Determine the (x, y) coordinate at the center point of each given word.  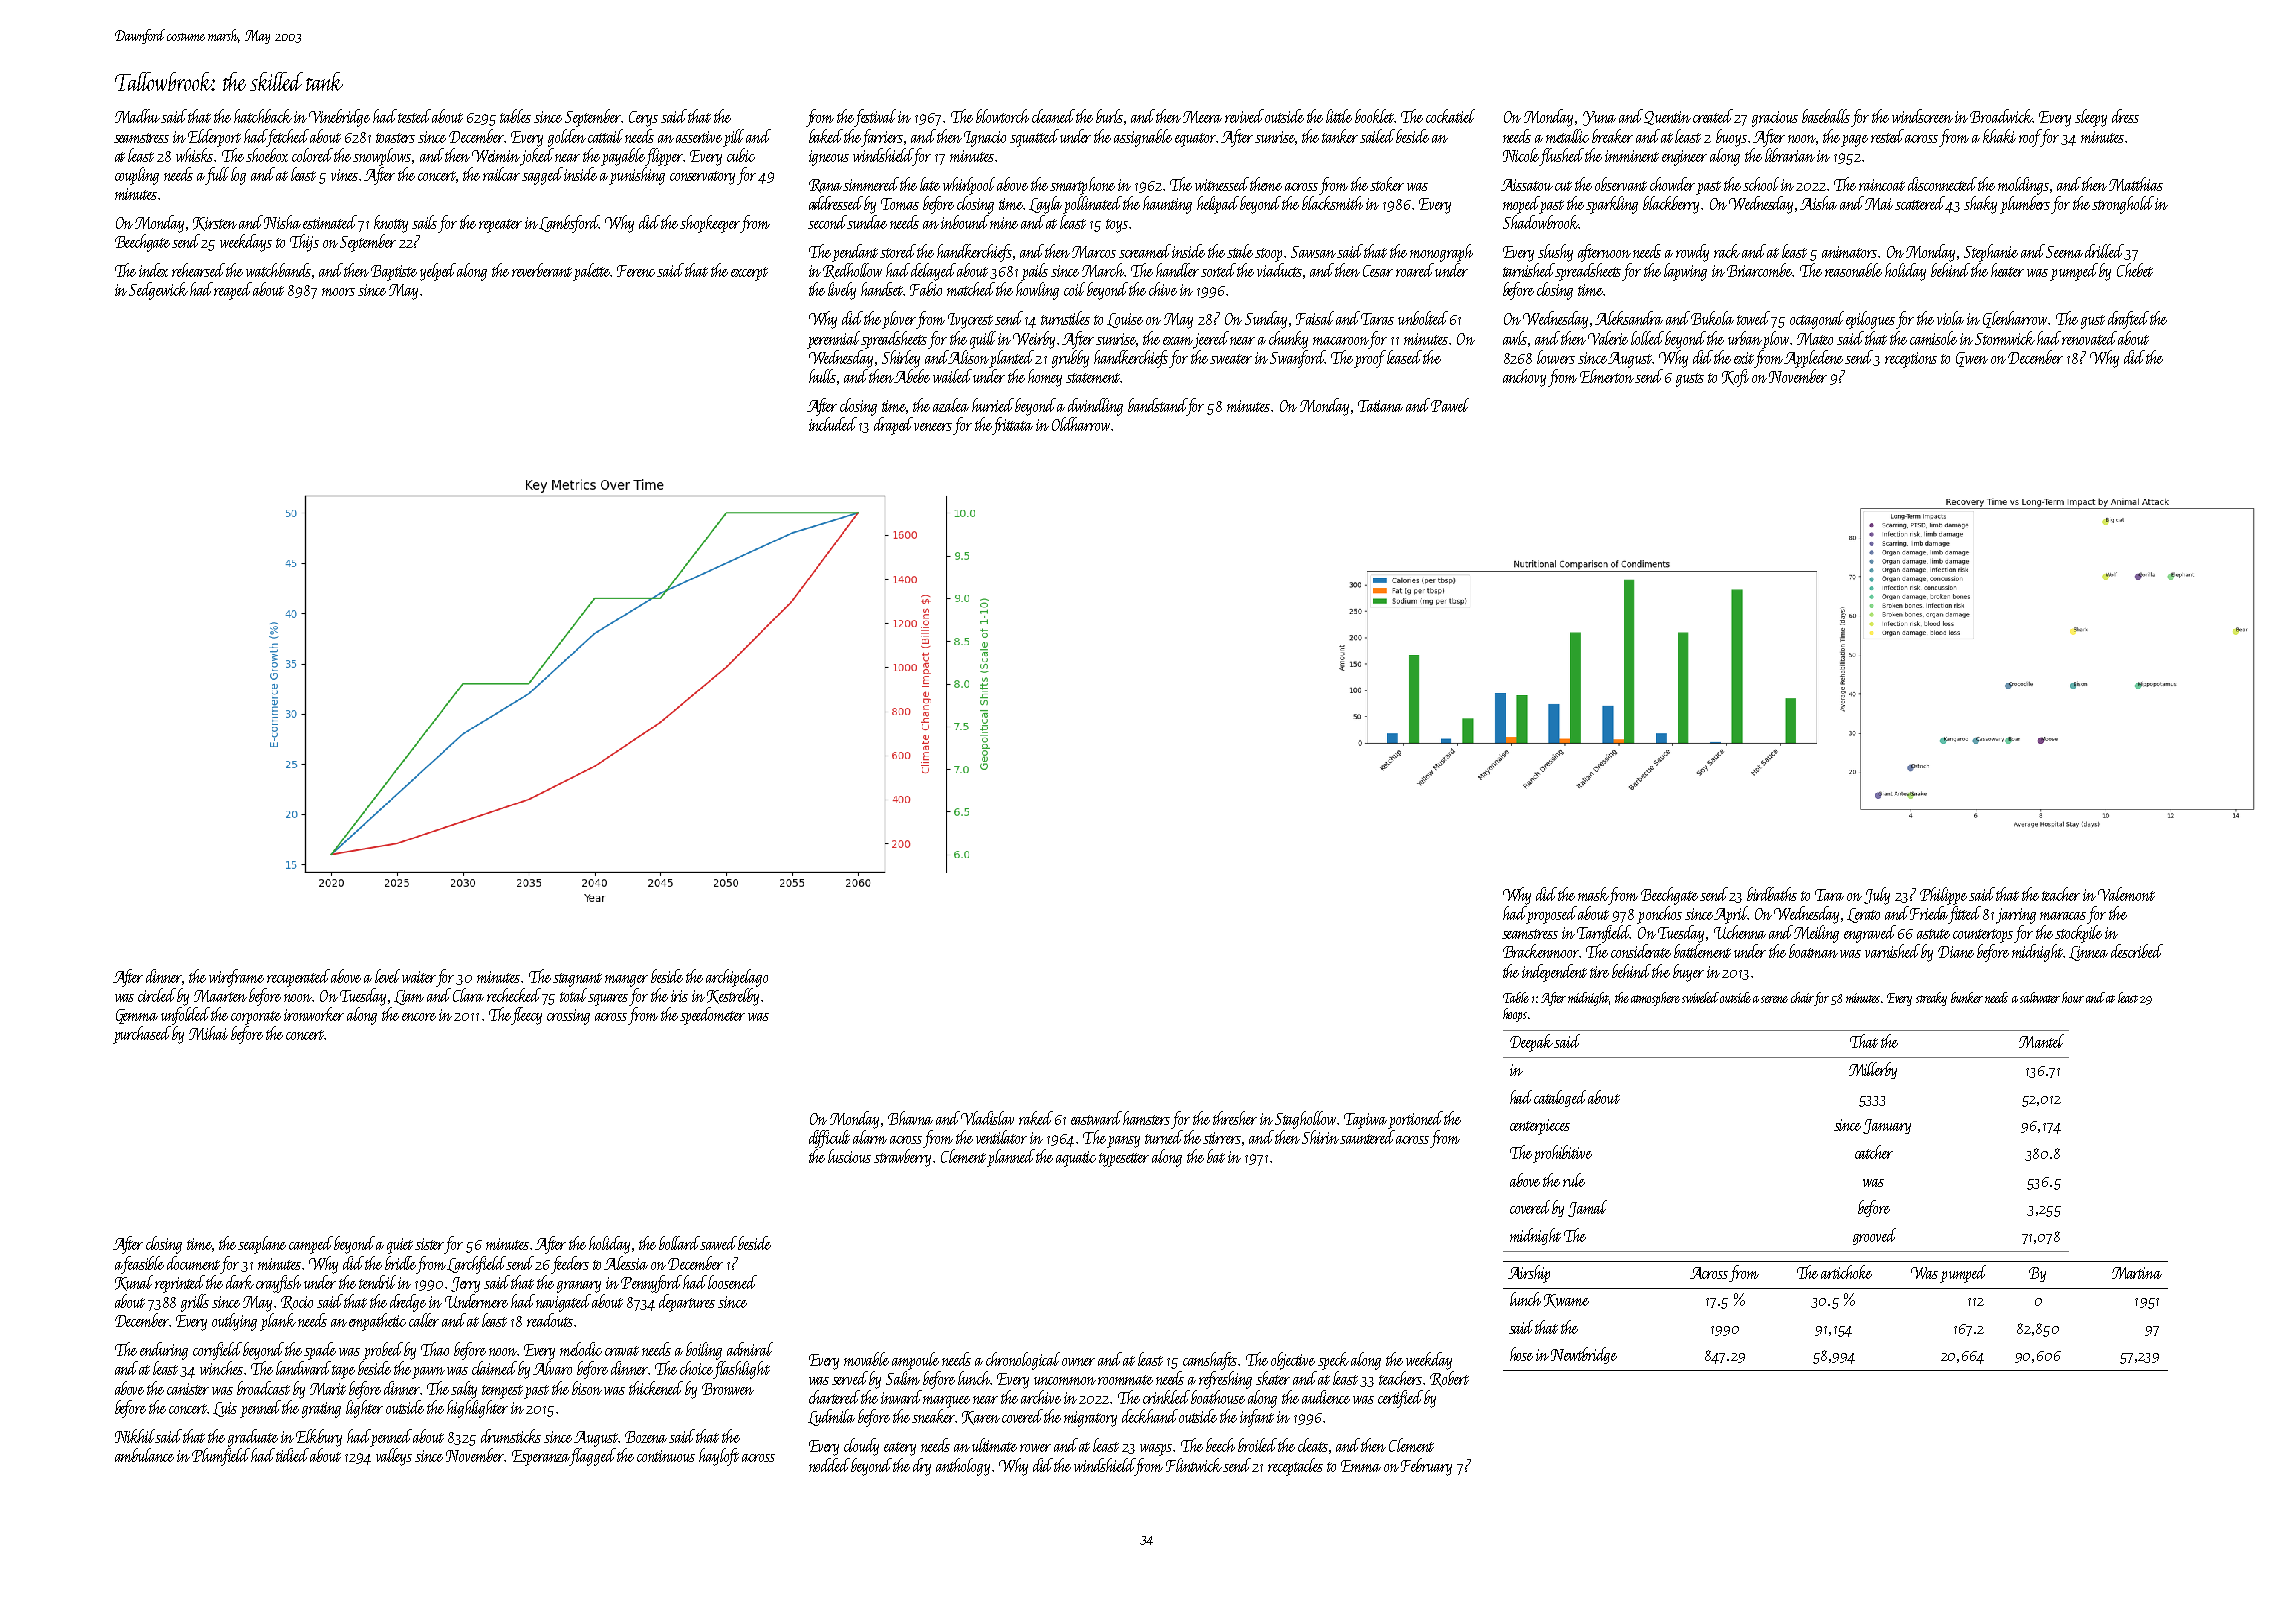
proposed (1551, 915)
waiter (419, 977)
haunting (1167, 205)
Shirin (1320, 1137)
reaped (233, 291)
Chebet (2135, 270)
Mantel (2041, 1041)
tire (1599, 972)
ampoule (915, 1361)
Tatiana (1380, 406)
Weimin (496, 156)
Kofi (1735, 378)
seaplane (262, 1245)
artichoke (1846, 1272)
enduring (164, 1351)
